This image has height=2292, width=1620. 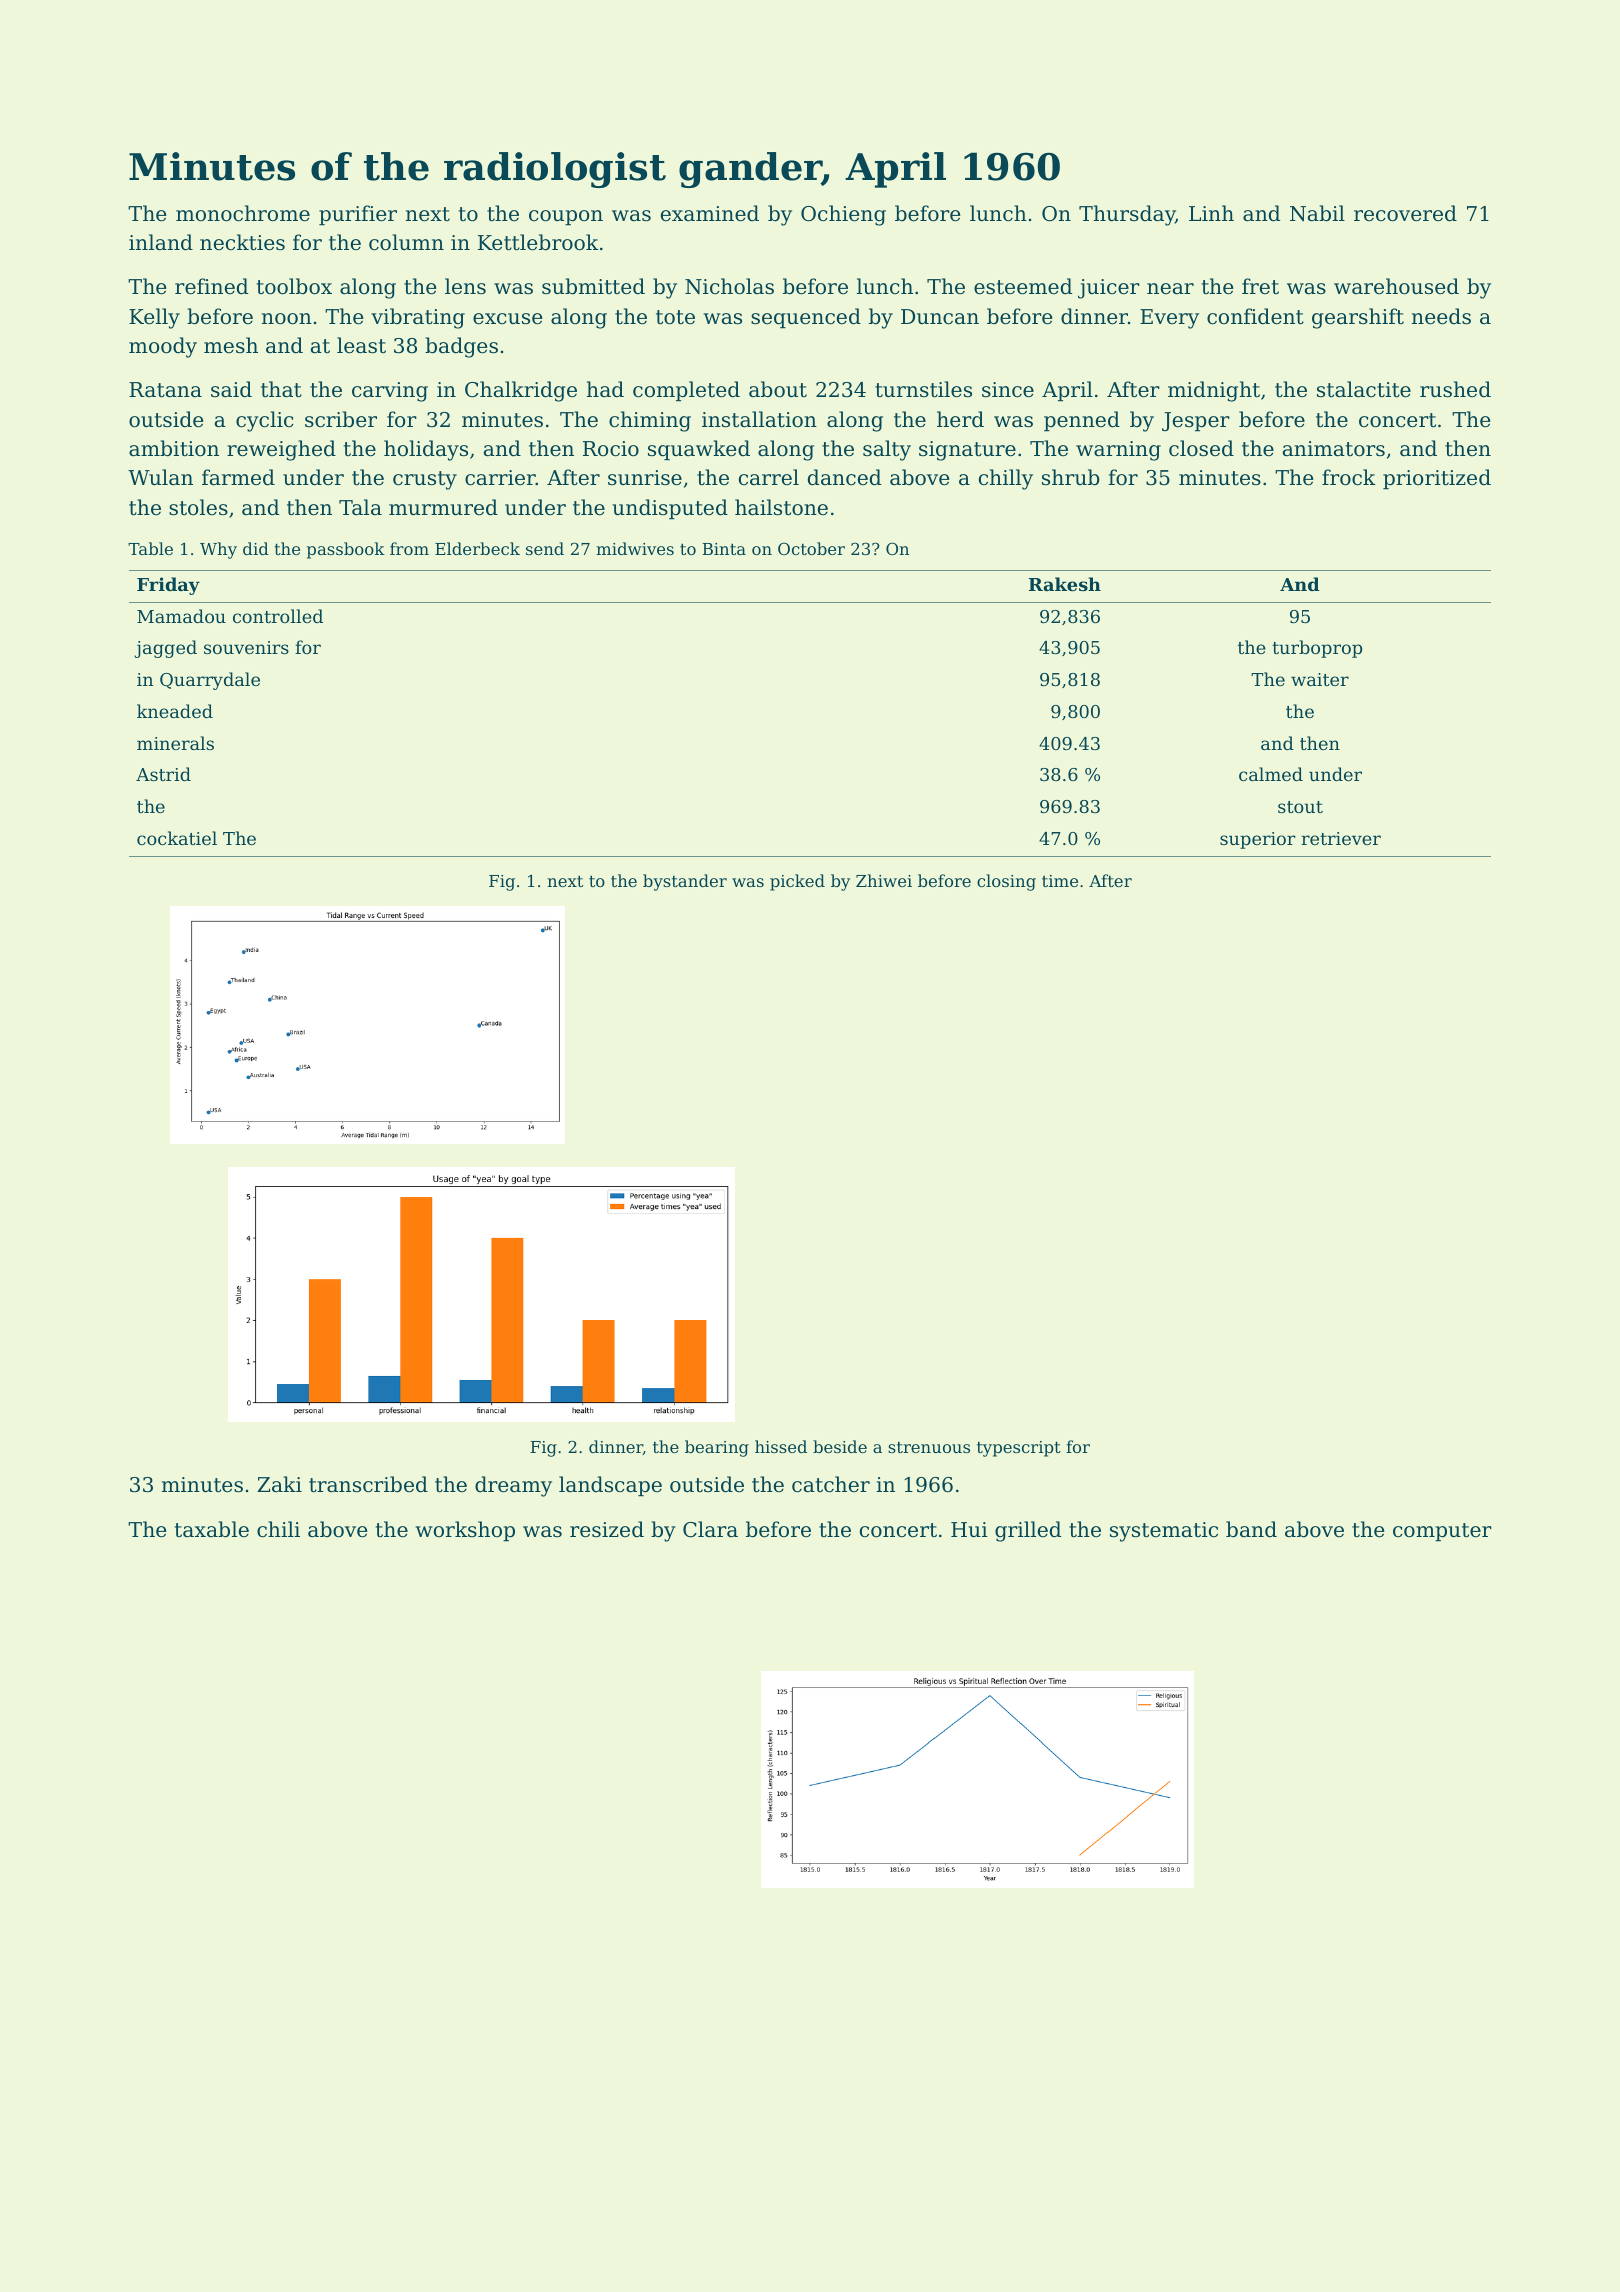 What do you see at coordinates (710, 213) in the image?
I see `examined` at bounding box center [710, 213].
